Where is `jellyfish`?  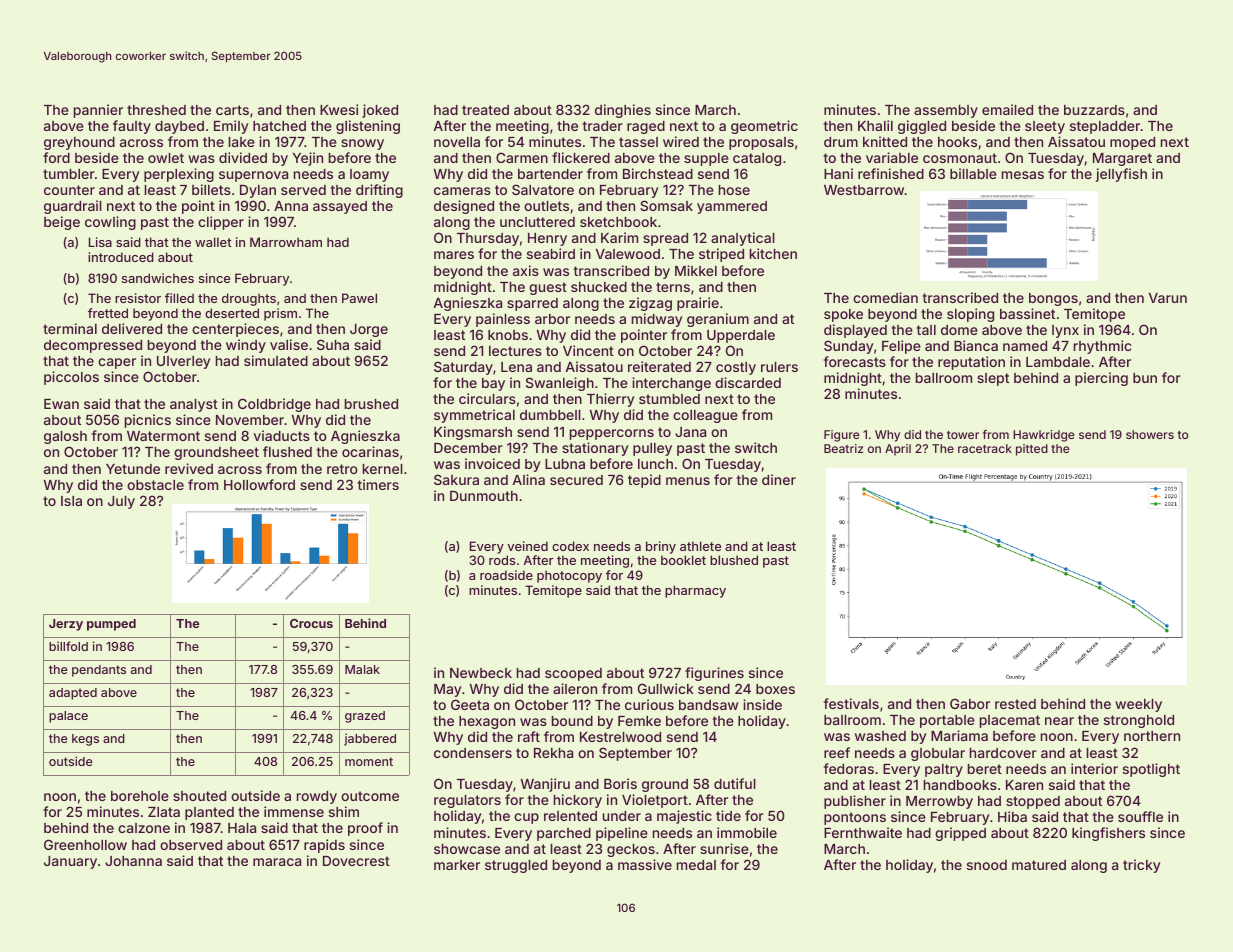 jellyfish is located at coordinates (1121, 175).
